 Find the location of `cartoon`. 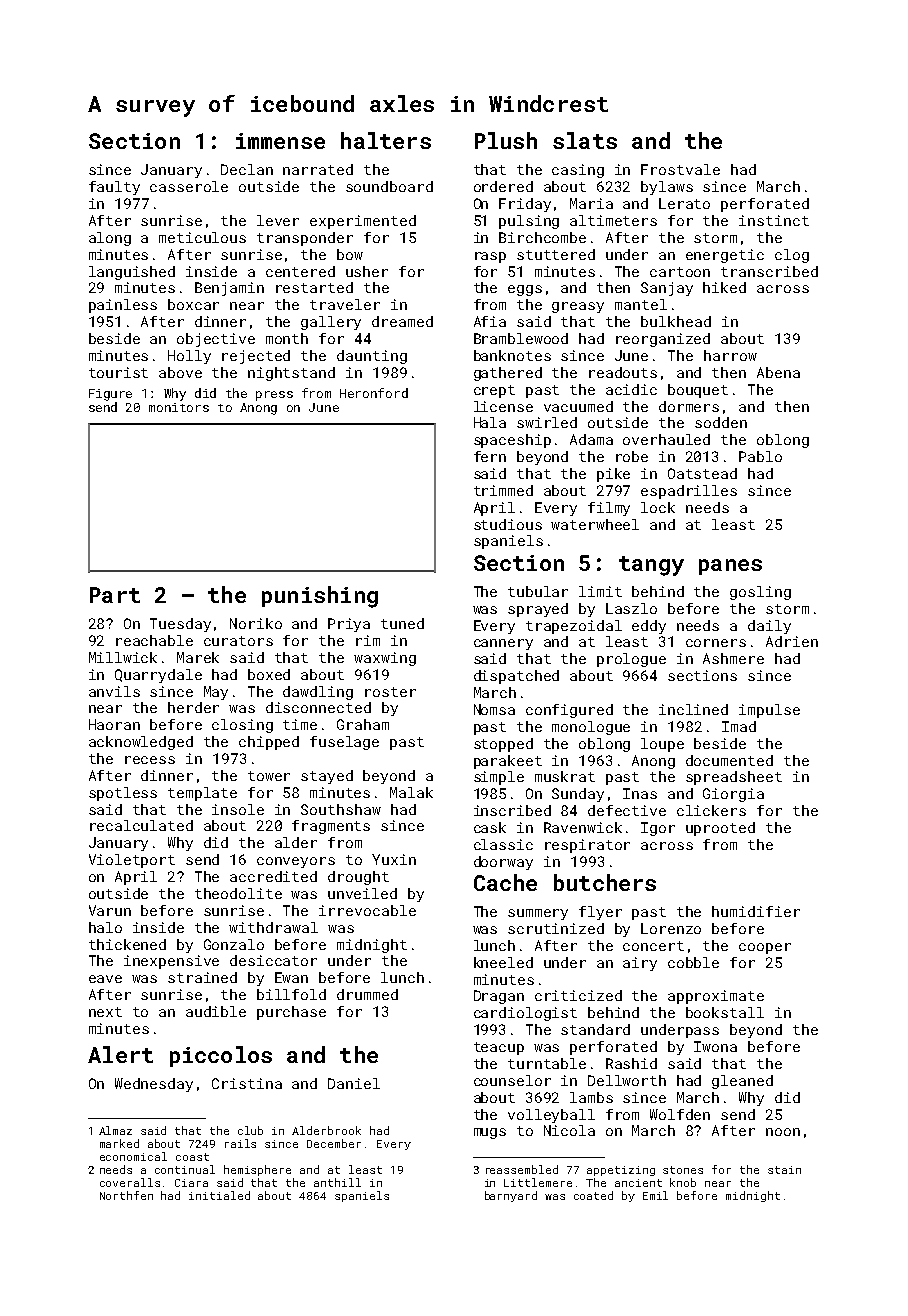

cartoon is located at coordinates (680, 272).
